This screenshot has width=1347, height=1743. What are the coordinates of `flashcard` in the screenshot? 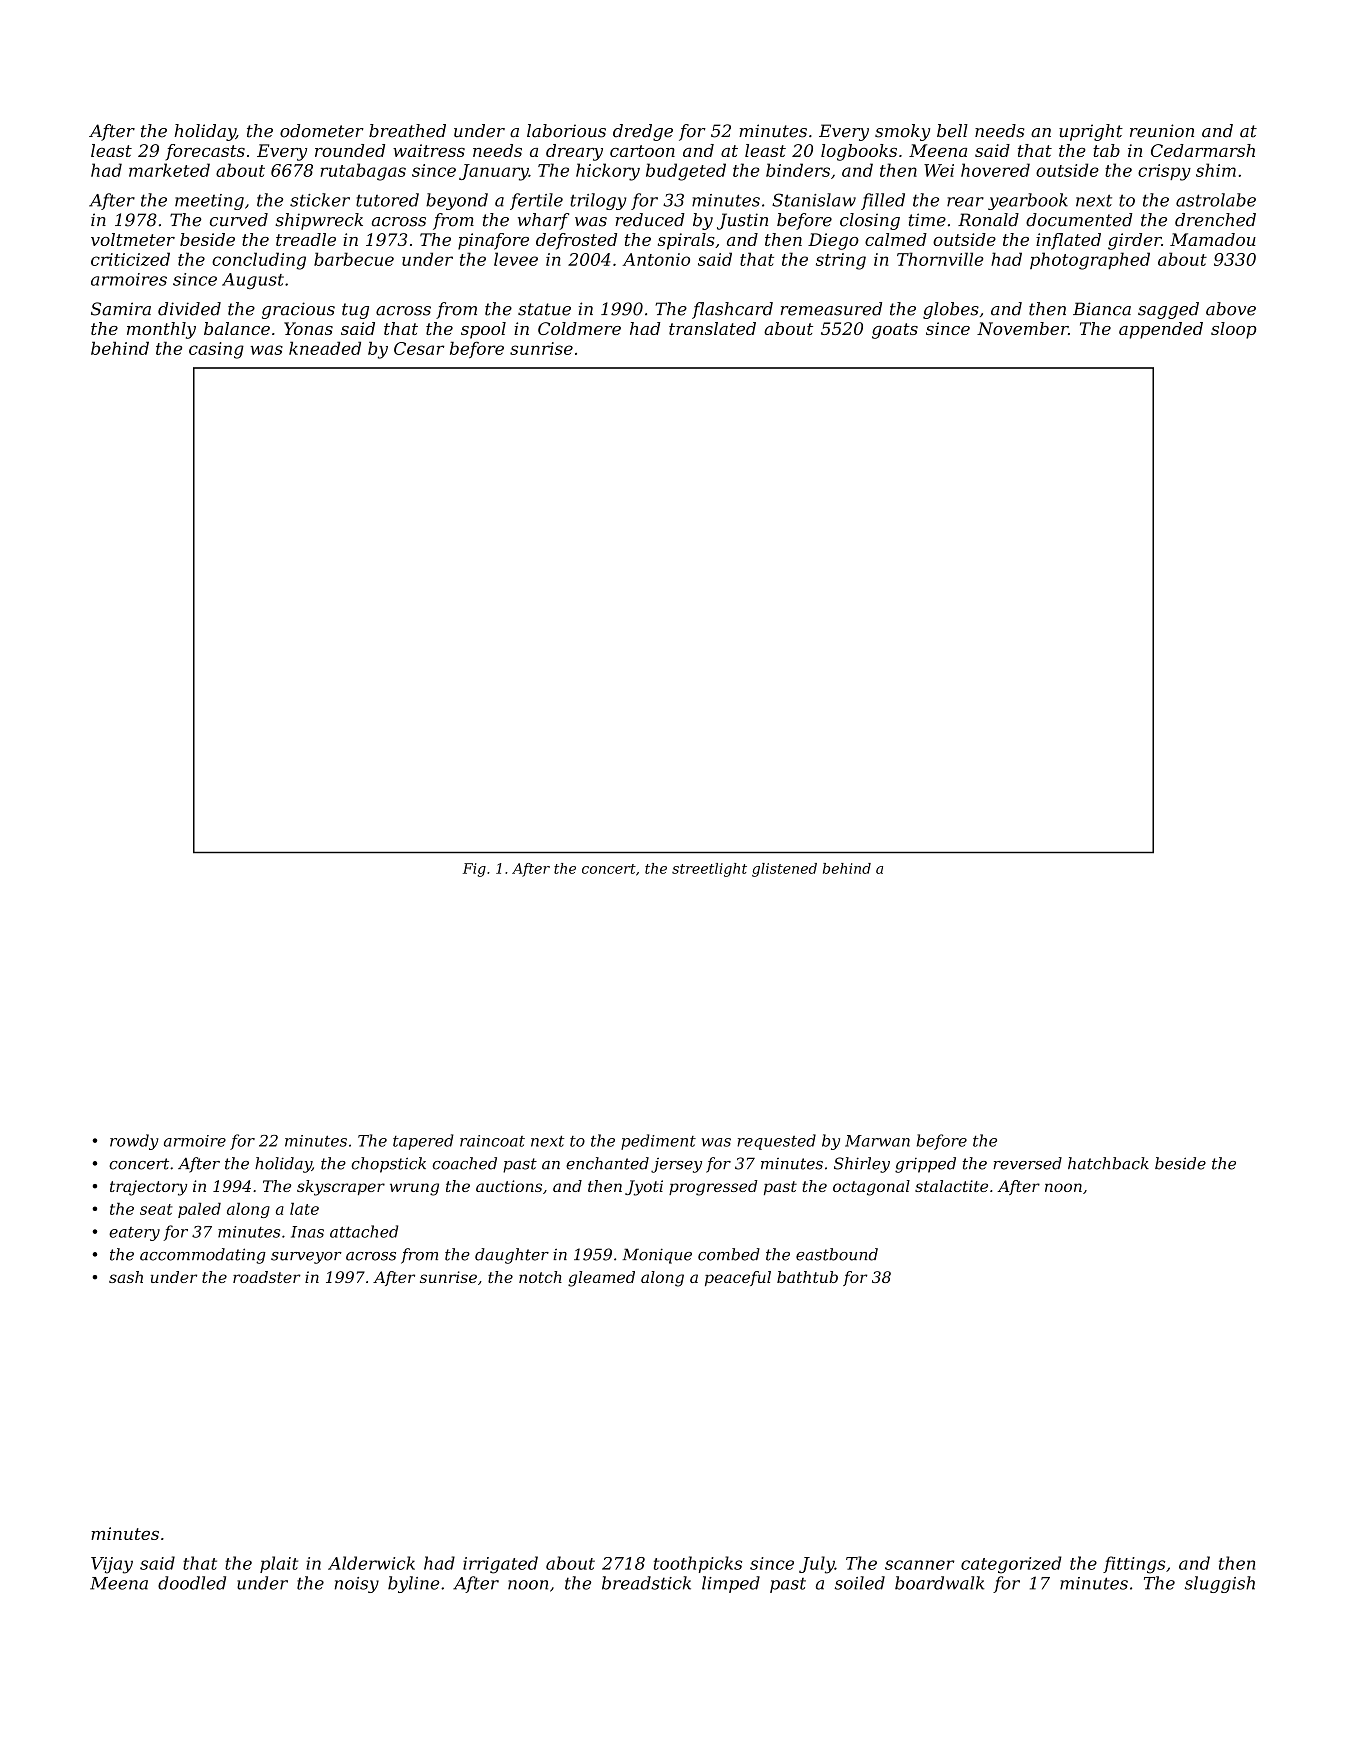 It's located at (732, 310).
